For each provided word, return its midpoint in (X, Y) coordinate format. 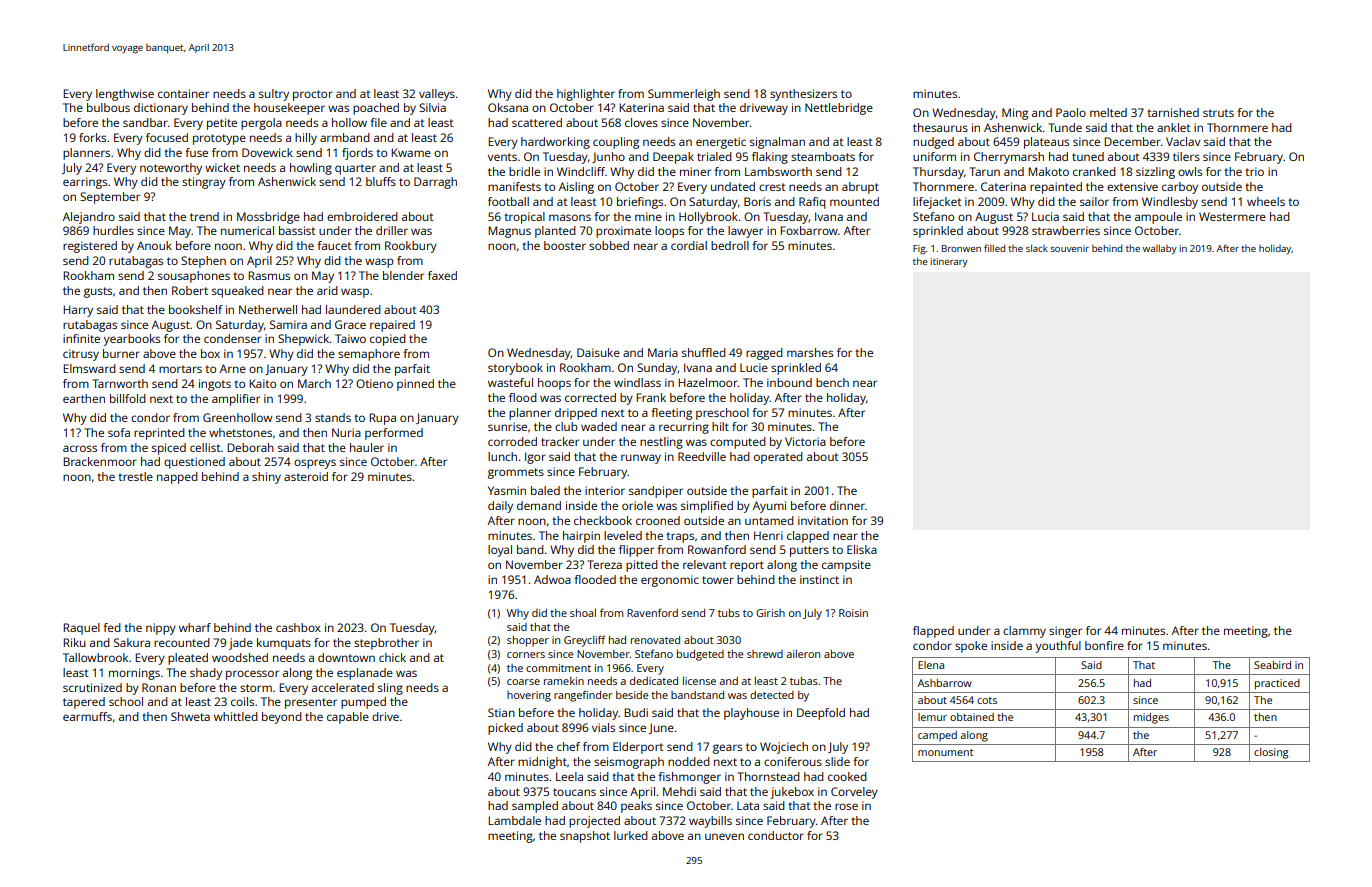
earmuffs (87, 716)
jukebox (792, 793)
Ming (1015, 114)
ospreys (315, 464)
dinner (847, 505)
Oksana (508, 107)
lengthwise (125, 95)
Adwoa (552, 579)
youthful (1058, 647)
